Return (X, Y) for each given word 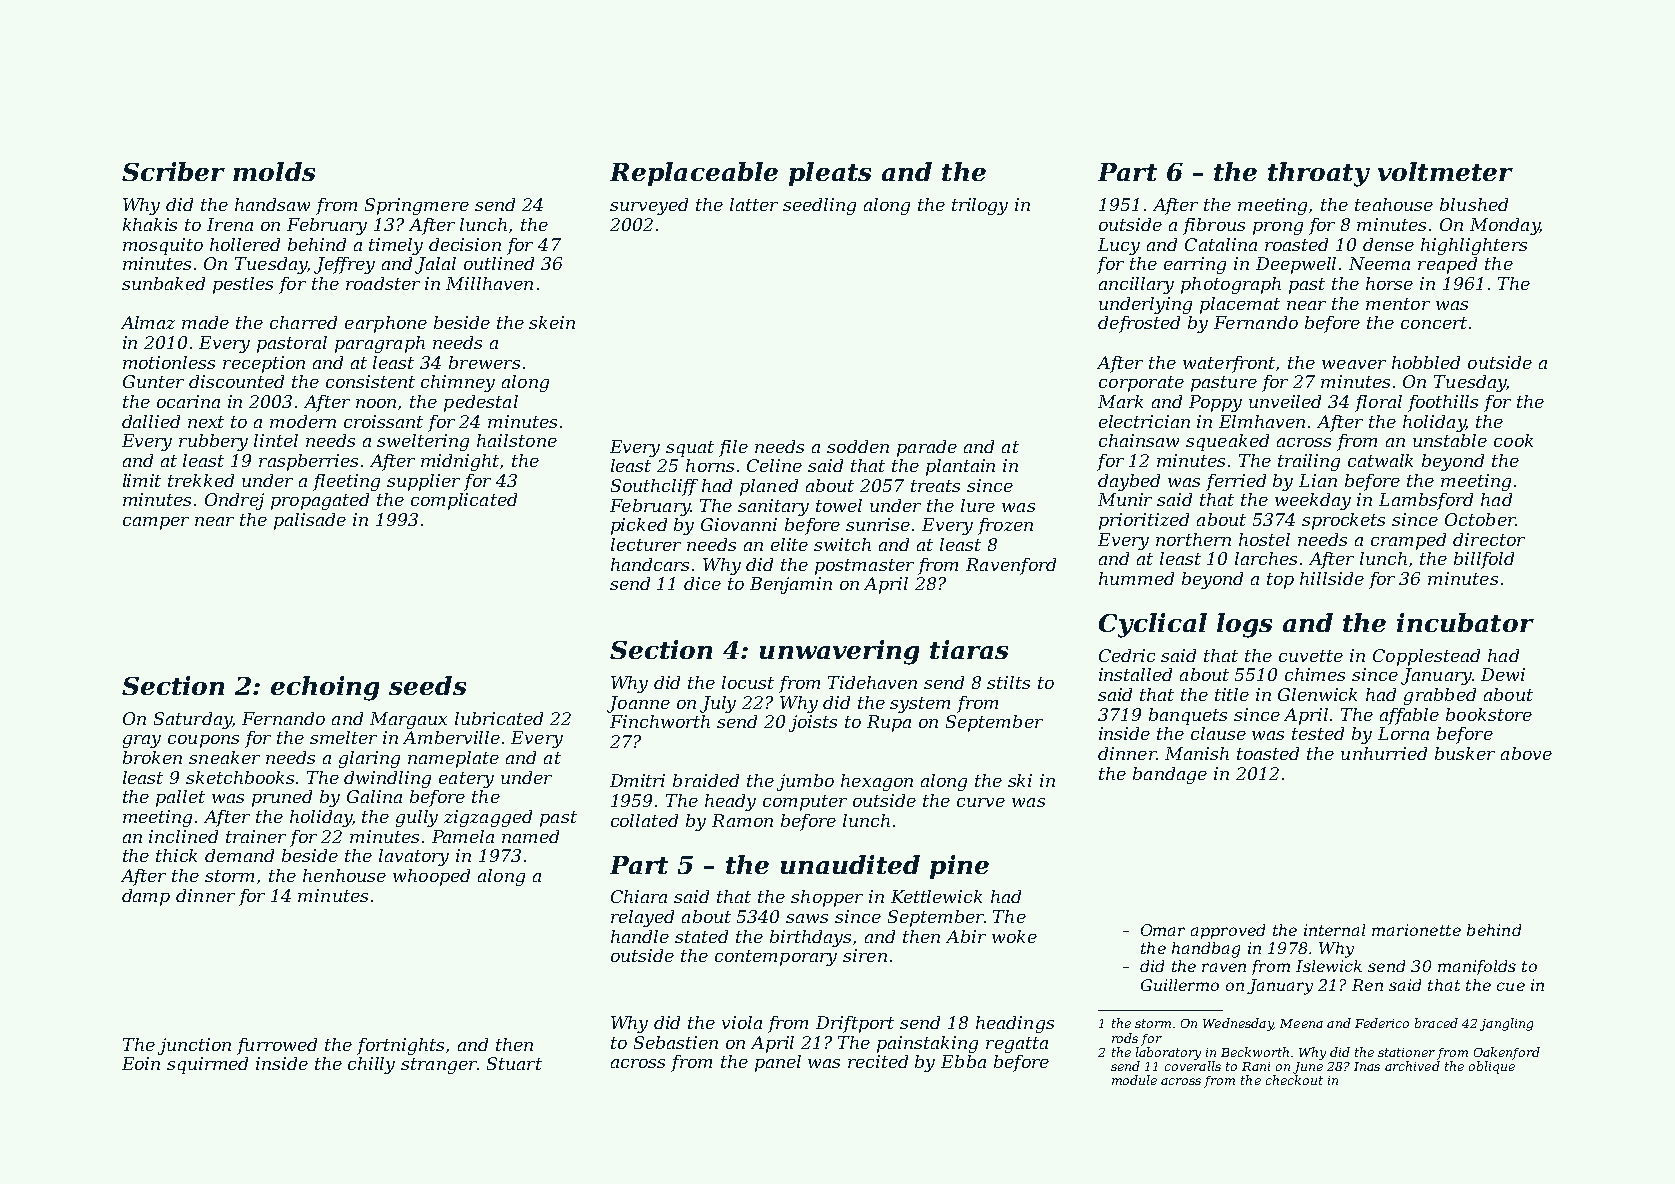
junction (194, 1046)
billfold (1484, 560)
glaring (369, 759)
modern (303, 421)
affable (1409, 716)
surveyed (649, 206)
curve (981, 802)
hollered (245, 244)
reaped (1447, 265)
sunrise (878, 524)
